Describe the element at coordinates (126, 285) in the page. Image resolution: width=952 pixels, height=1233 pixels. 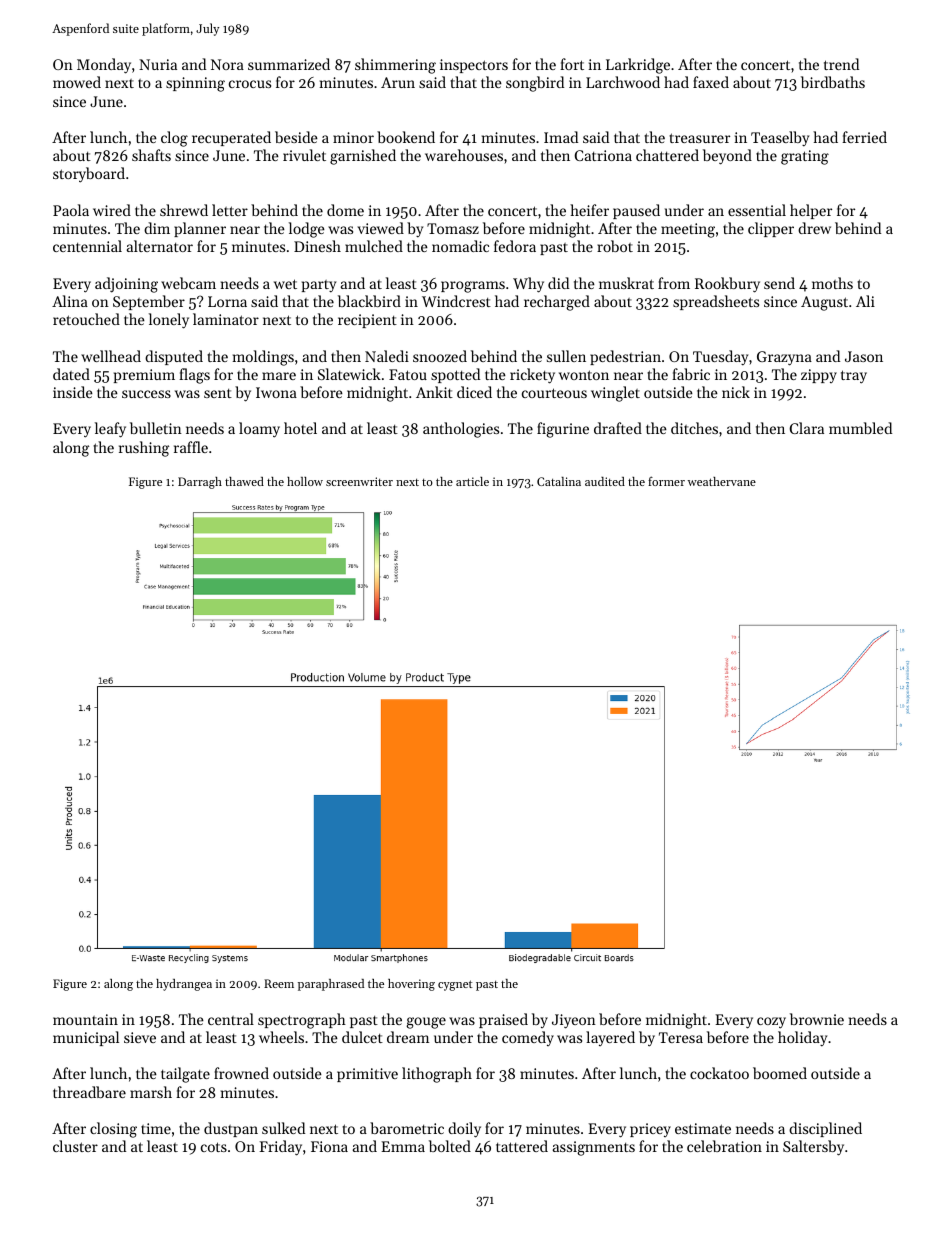
I see `adjoining` at that location.
